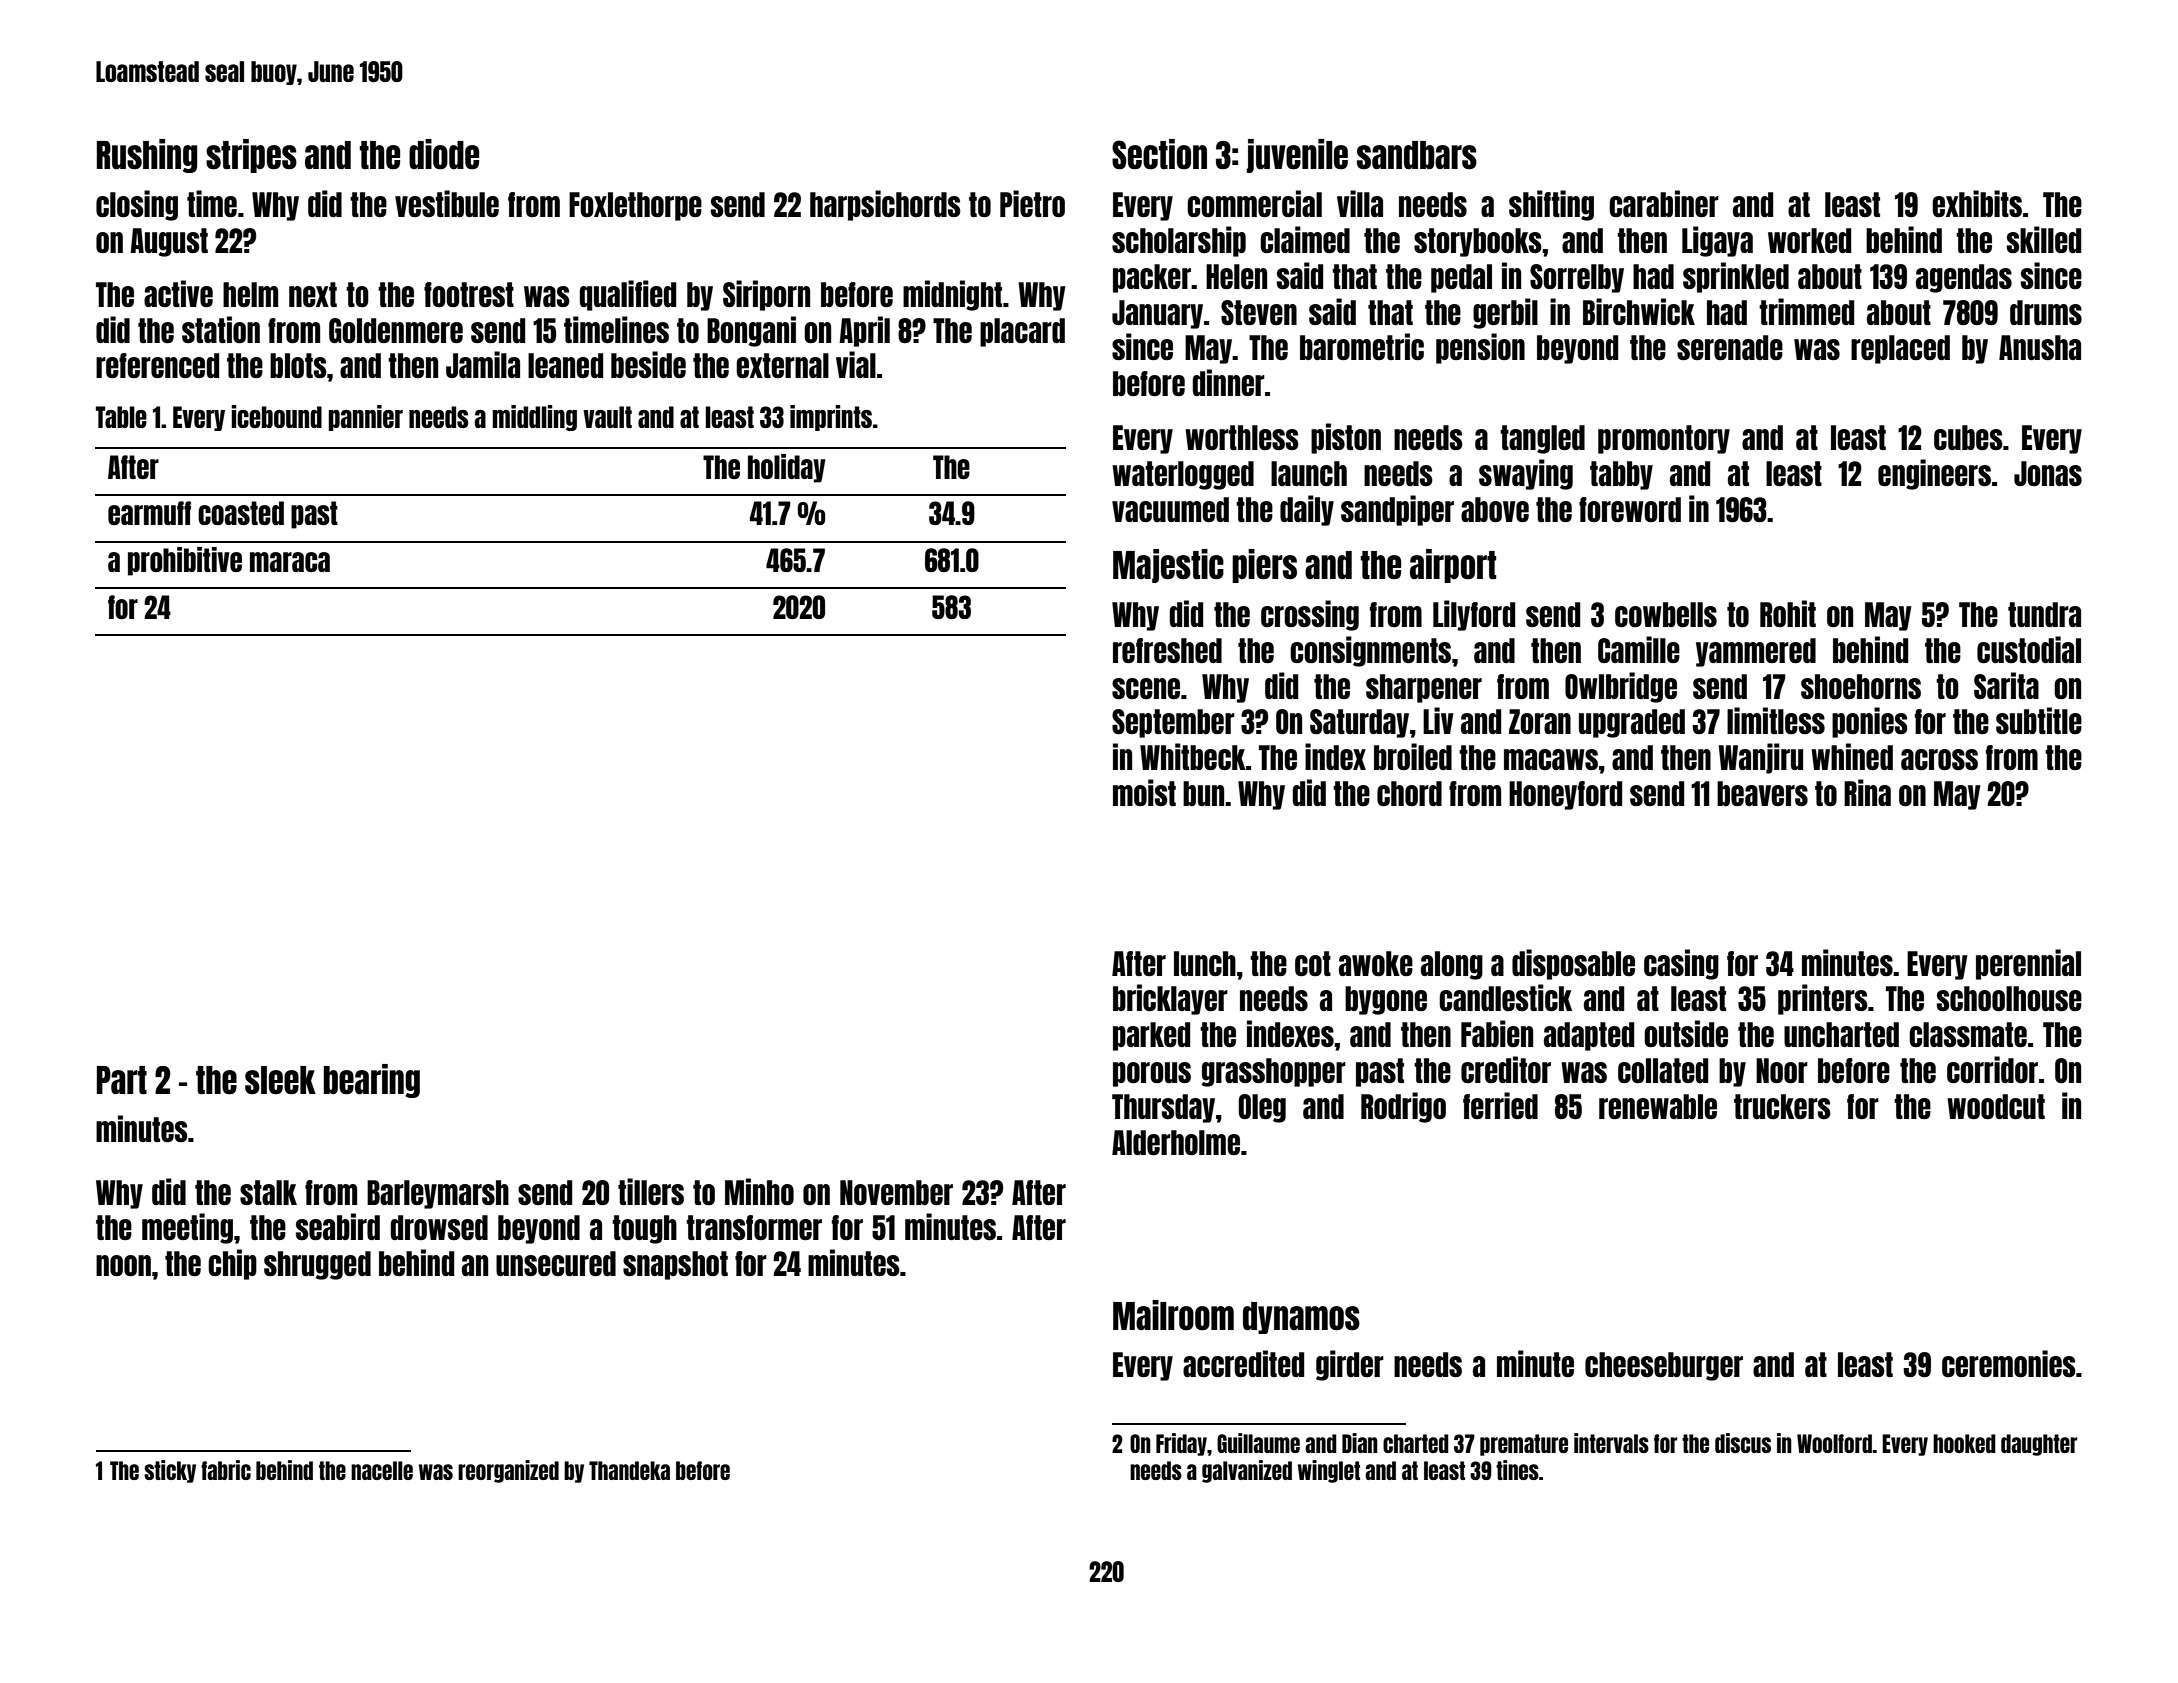 This page has width=2178, height=1683. Describe the element at coordinates (1663, 1070) in the page. I see `collated` at that location.
